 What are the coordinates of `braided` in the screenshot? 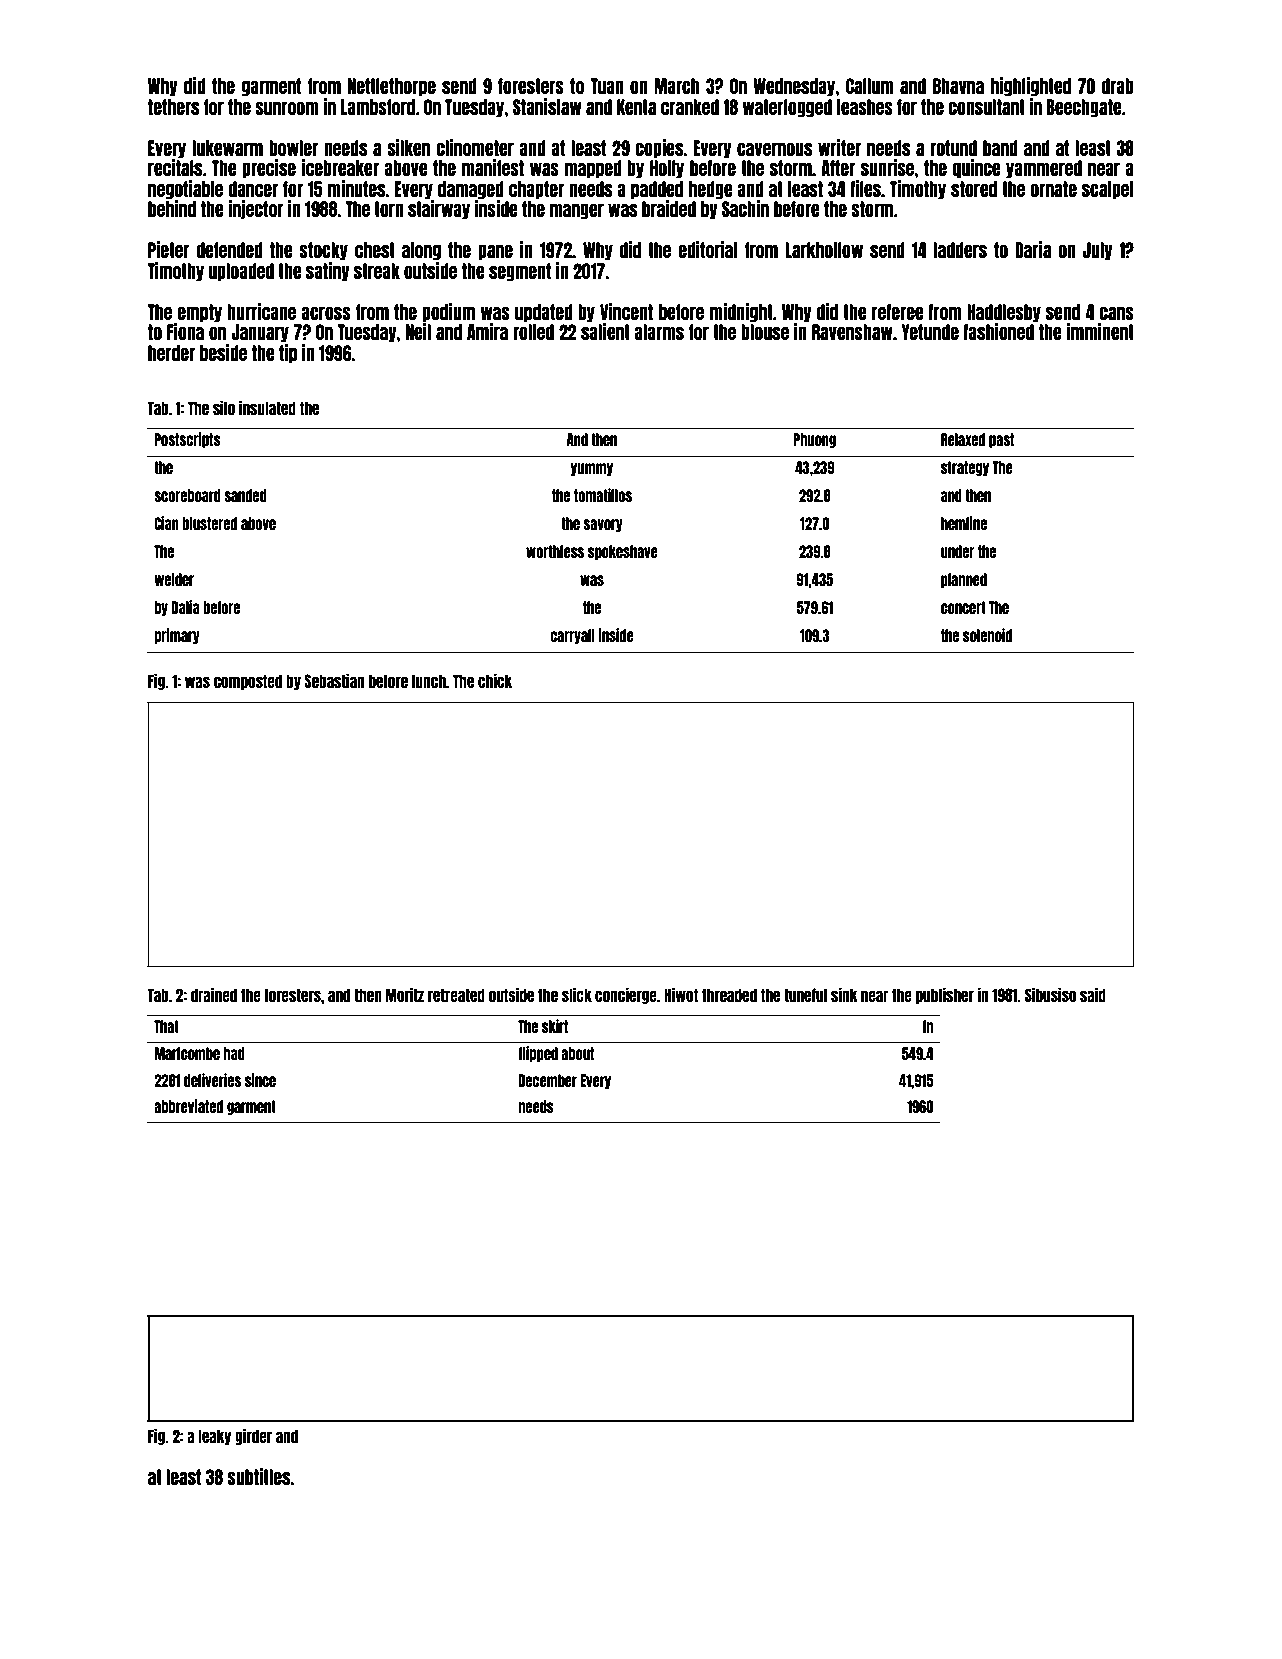 It's located at (669, 208).
